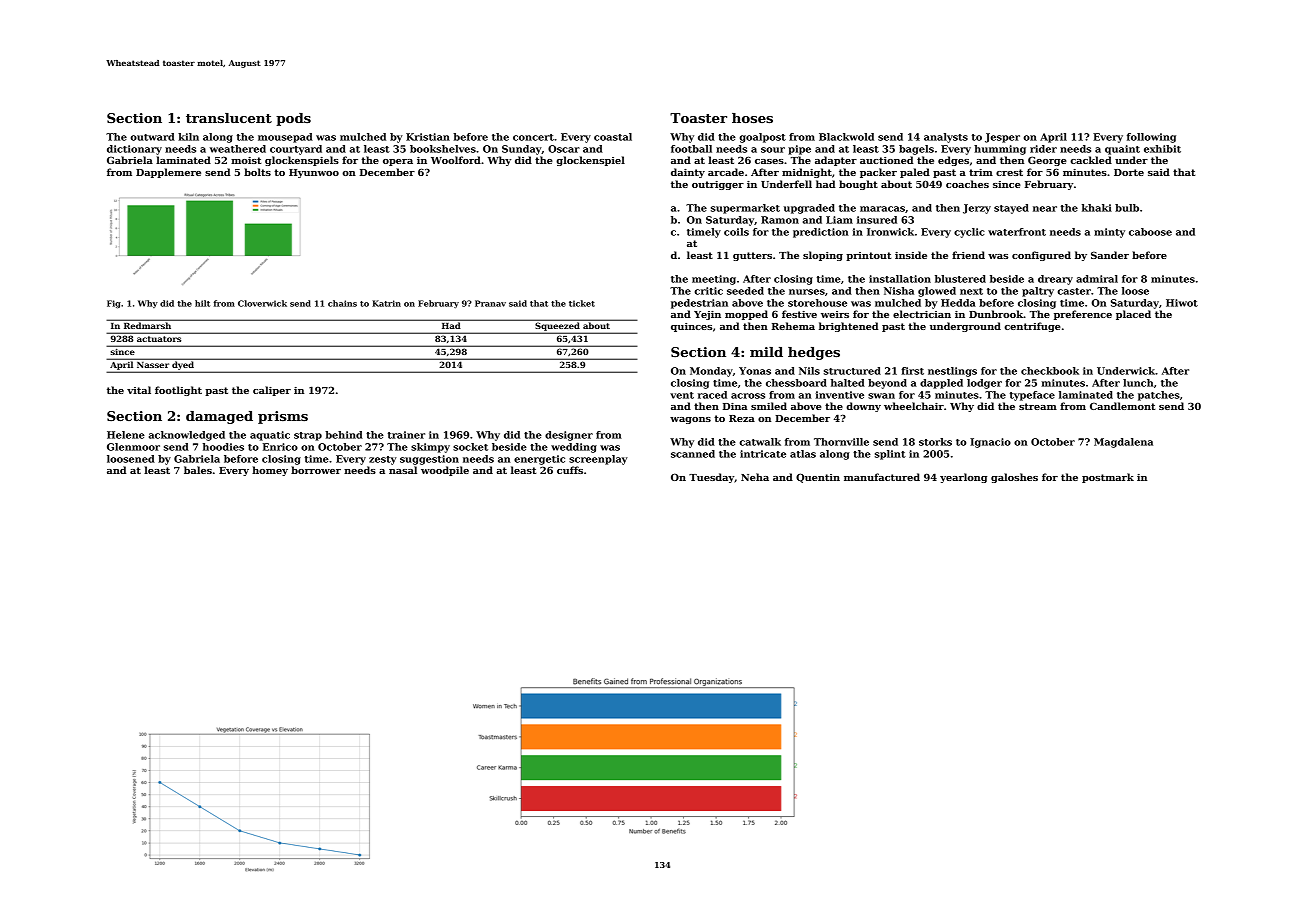  What do you see at coordinates (967, 184) in the document?
I see `coaches` at bounding box center [967, 184].
